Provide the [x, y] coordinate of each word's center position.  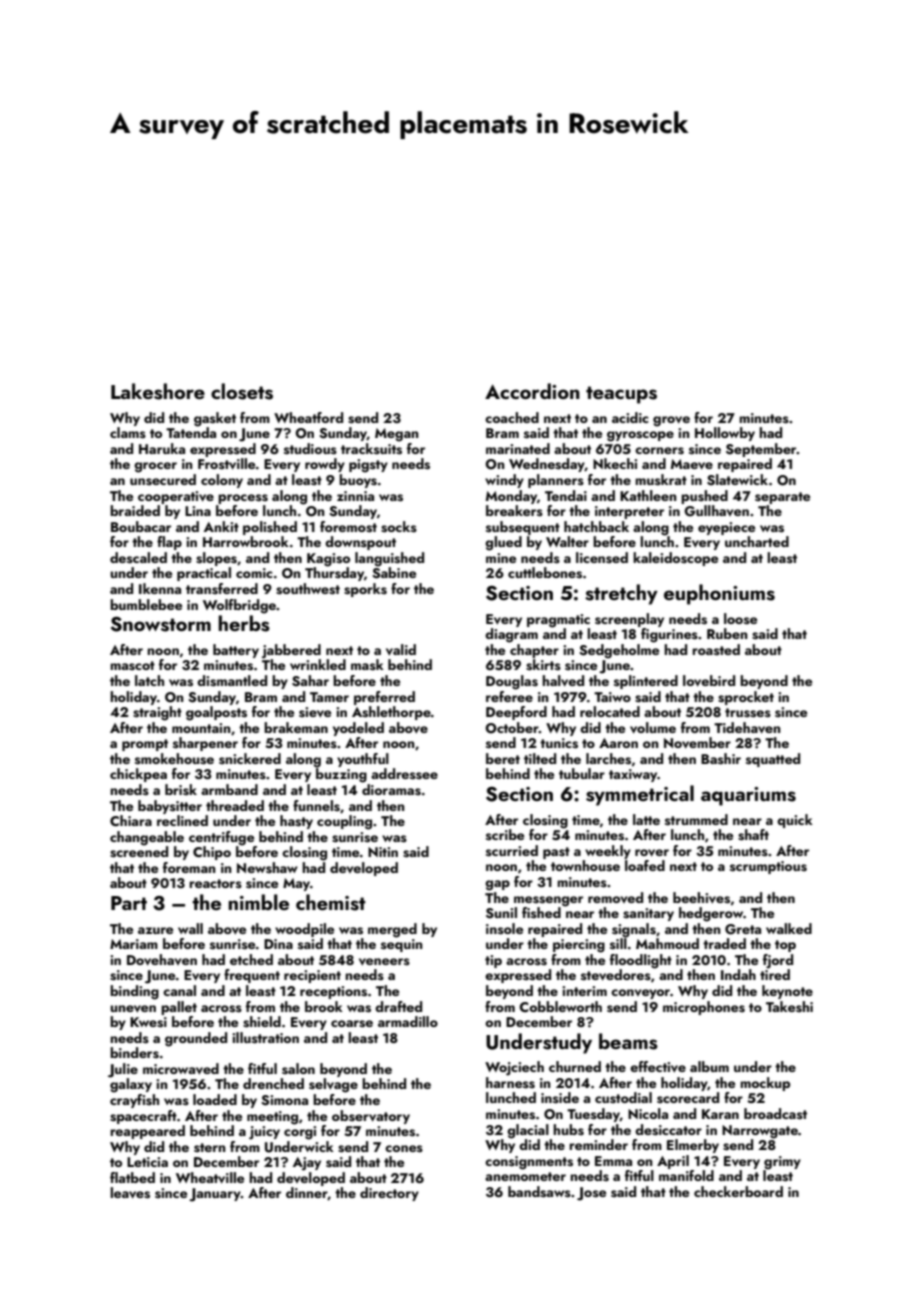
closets [242, 391]
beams [628, 1041]
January [215, 1195]
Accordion [532, 391]
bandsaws [539, 1192]
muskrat [661, 479]
